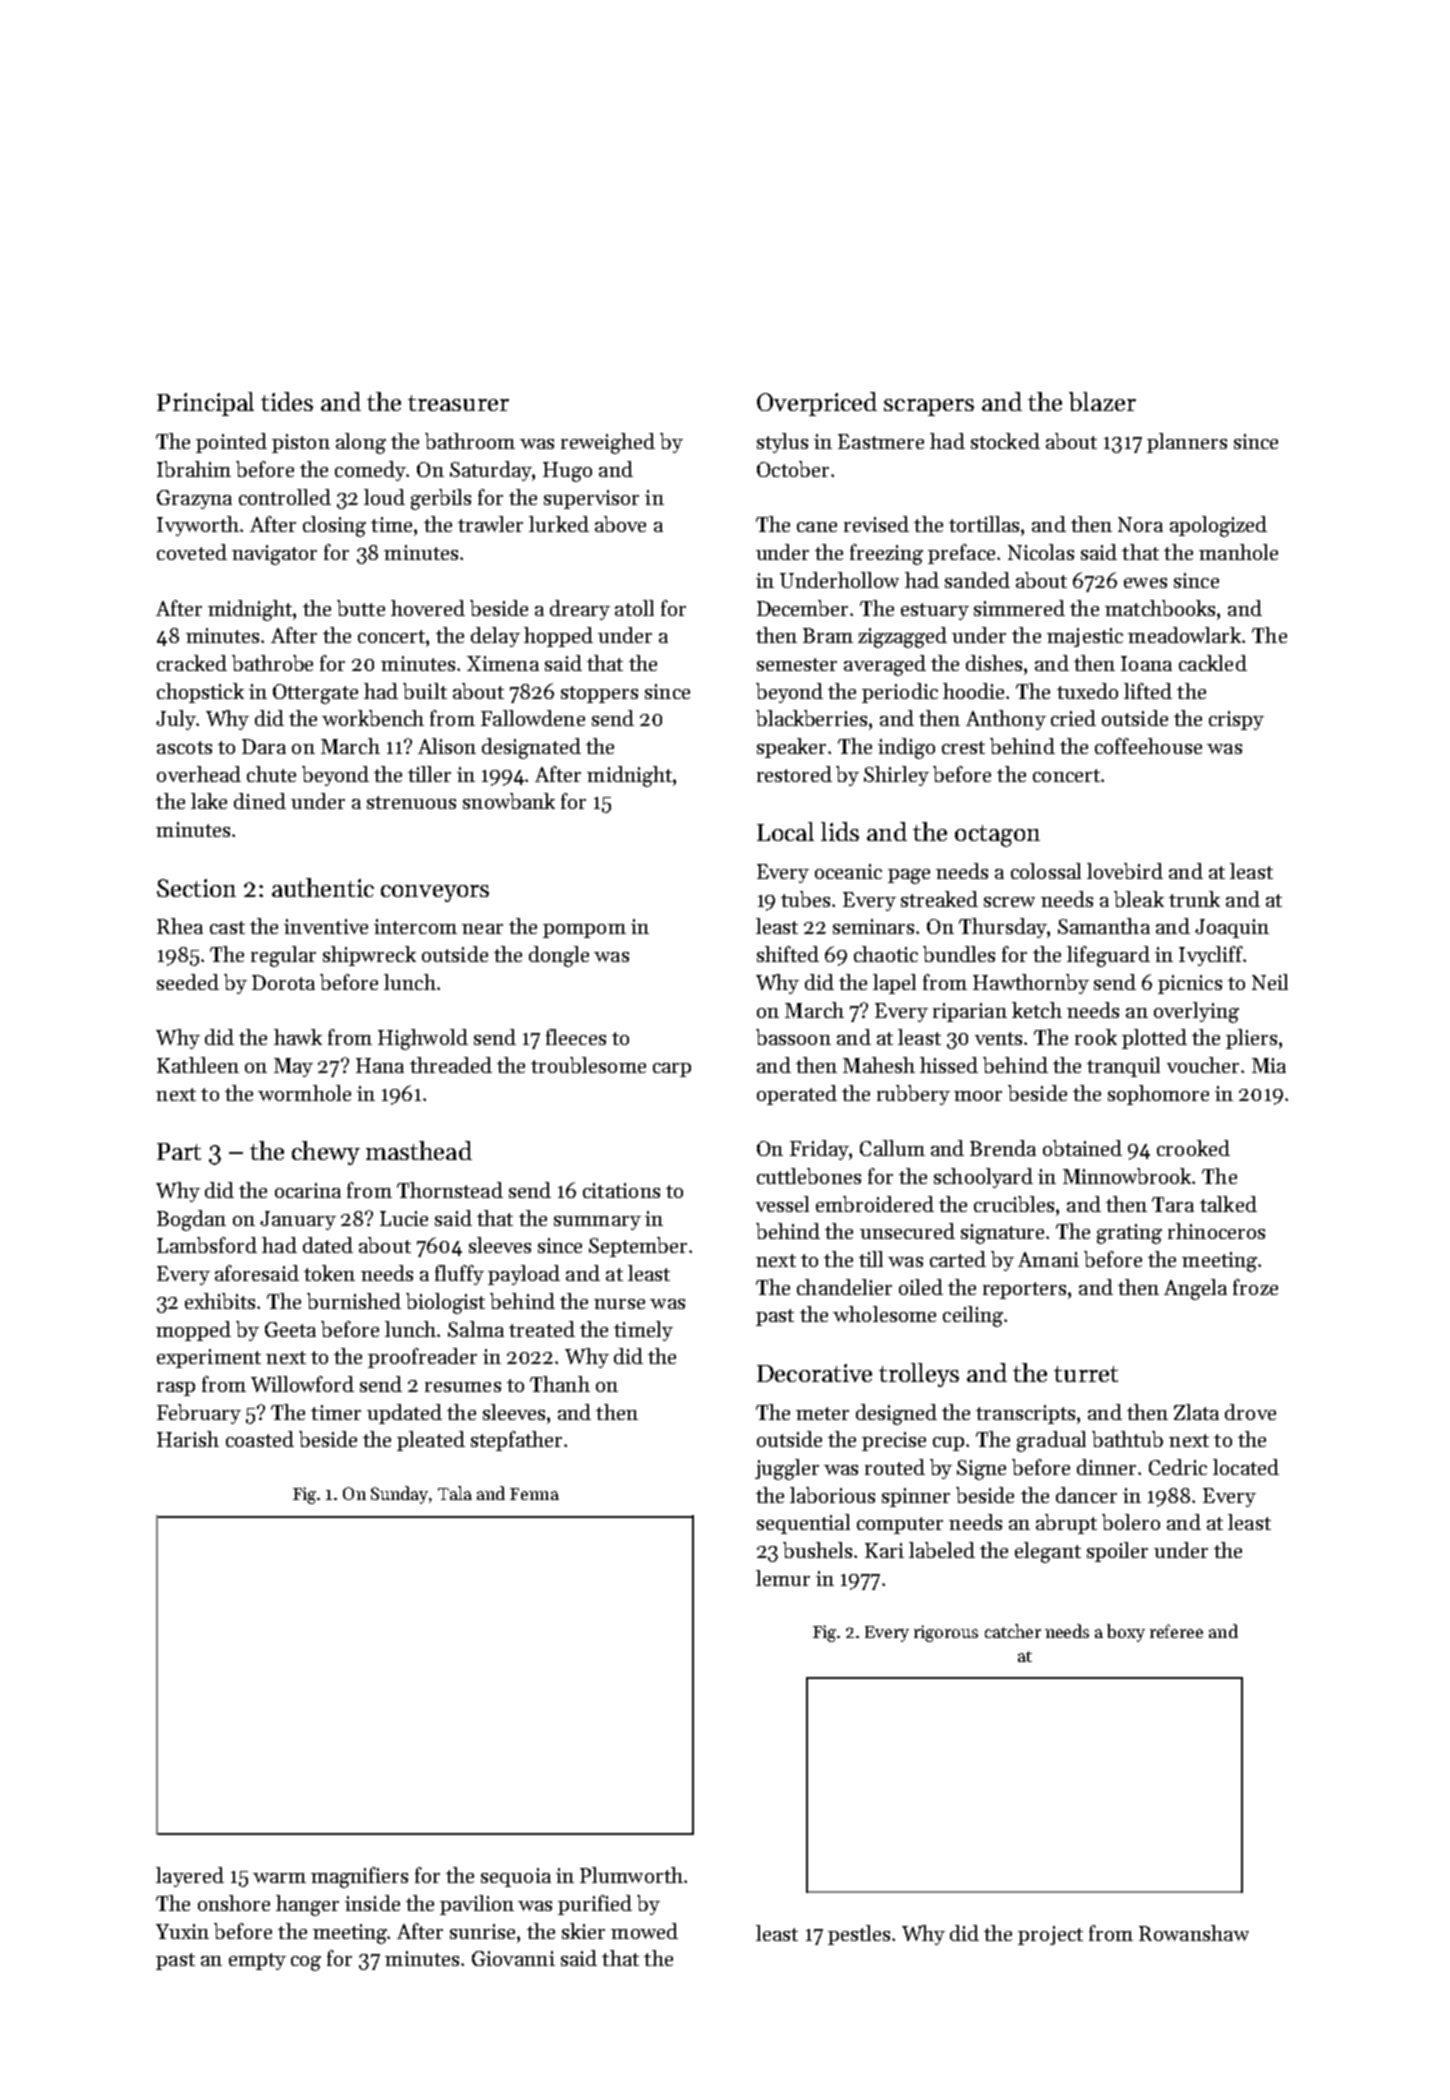 The width and height of the document is (1450, 2100). What do you see at coordinates (1102, 401) in the document?
I see `blazer` at bounding box center [1102, 401].
